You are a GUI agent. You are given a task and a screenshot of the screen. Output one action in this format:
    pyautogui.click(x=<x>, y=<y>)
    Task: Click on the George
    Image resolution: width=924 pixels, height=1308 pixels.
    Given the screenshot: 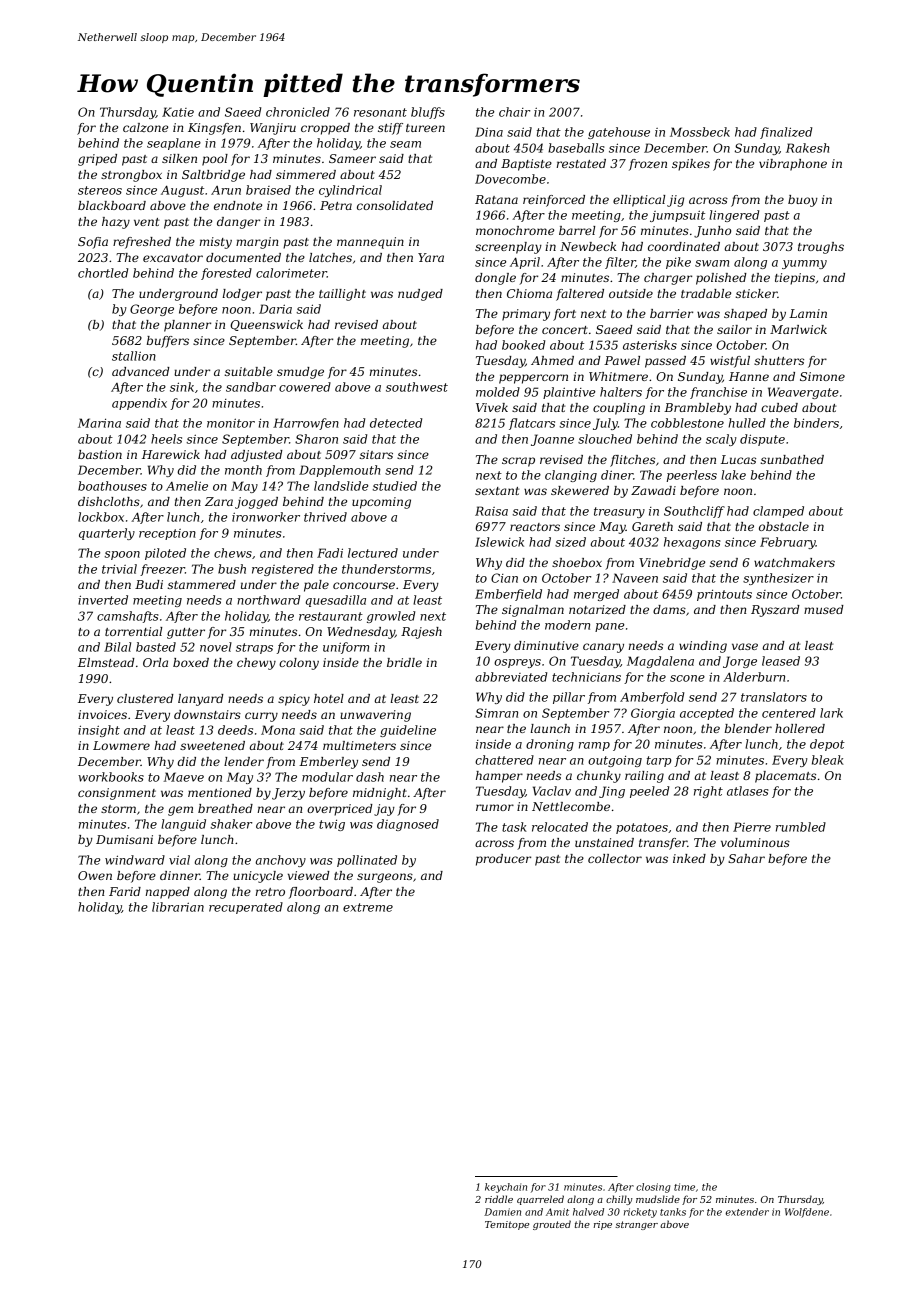 What is the action you would take?
    pyautogui.click(x=152, y=310)
